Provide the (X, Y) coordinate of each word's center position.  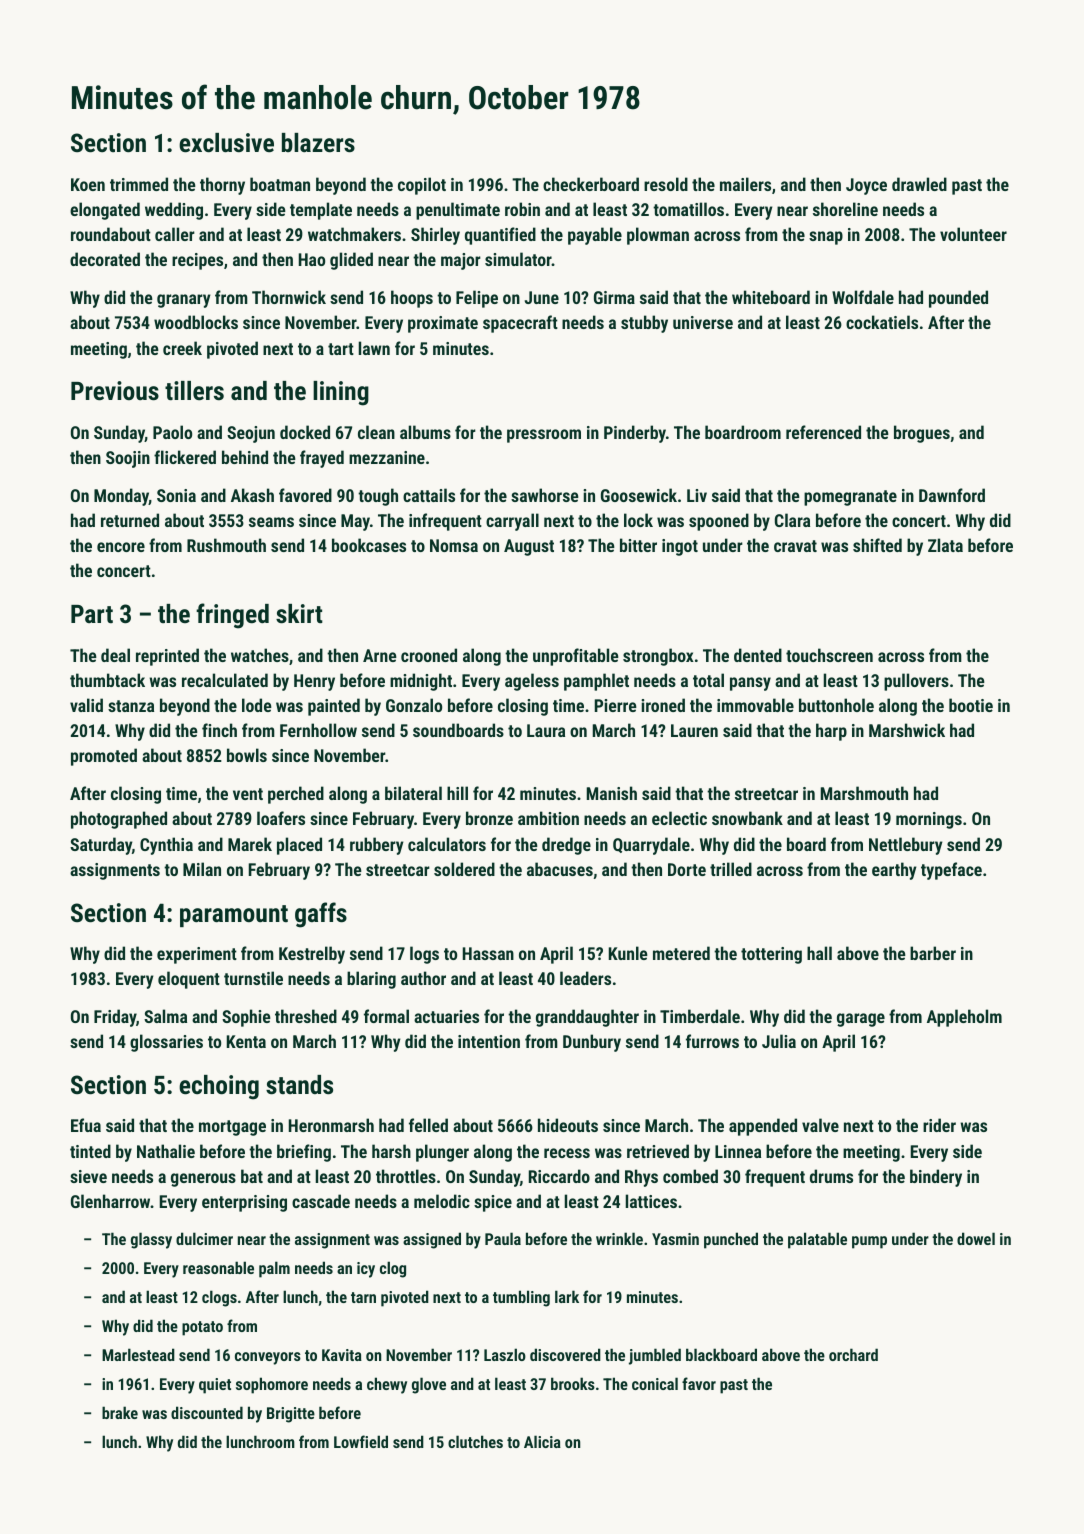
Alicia (542, 1441)
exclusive (226, 142)
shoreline (845, 209)
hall (819, 953)
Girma (614, 297)
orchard (853, 1354)
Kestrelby (312, 955)
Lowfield (361, 1441)
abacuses (560, 869)
